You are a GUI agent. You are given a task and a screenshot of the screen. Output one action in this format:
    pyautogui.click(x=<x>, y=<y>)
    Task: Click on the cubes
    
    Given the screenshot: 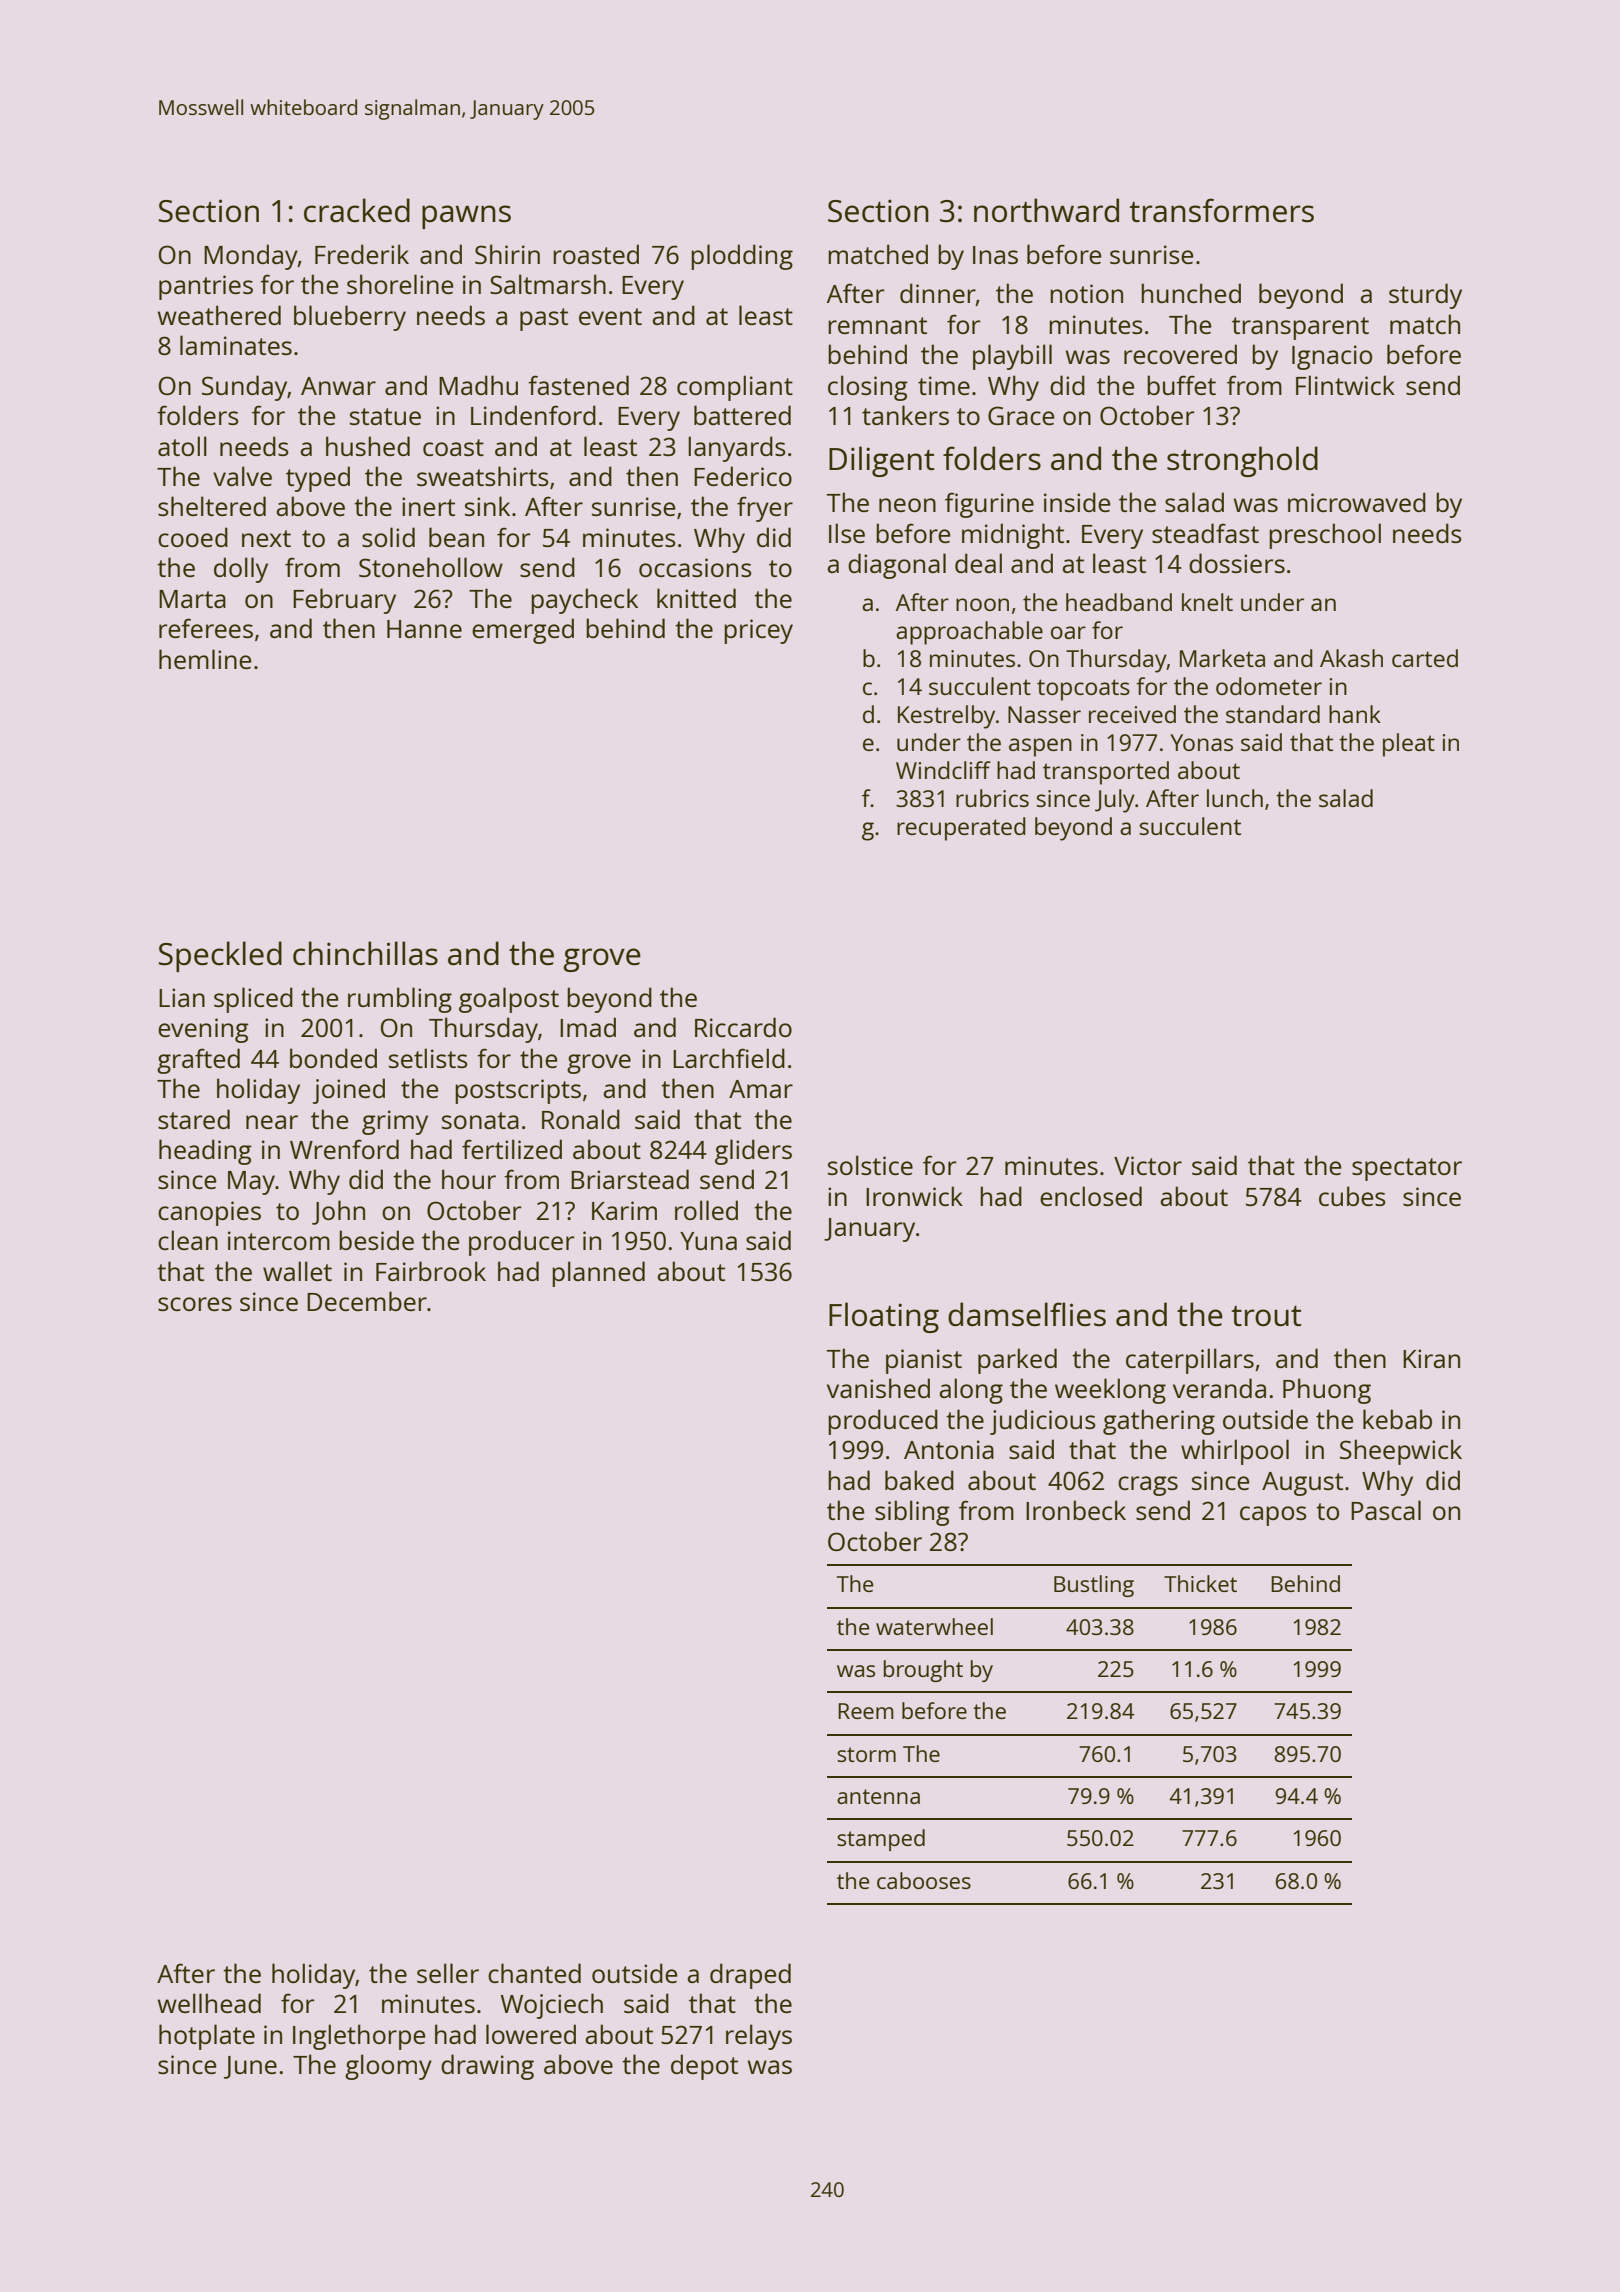 What is the action you would take?
    pyautogui.click(x=1352, y=1196)
